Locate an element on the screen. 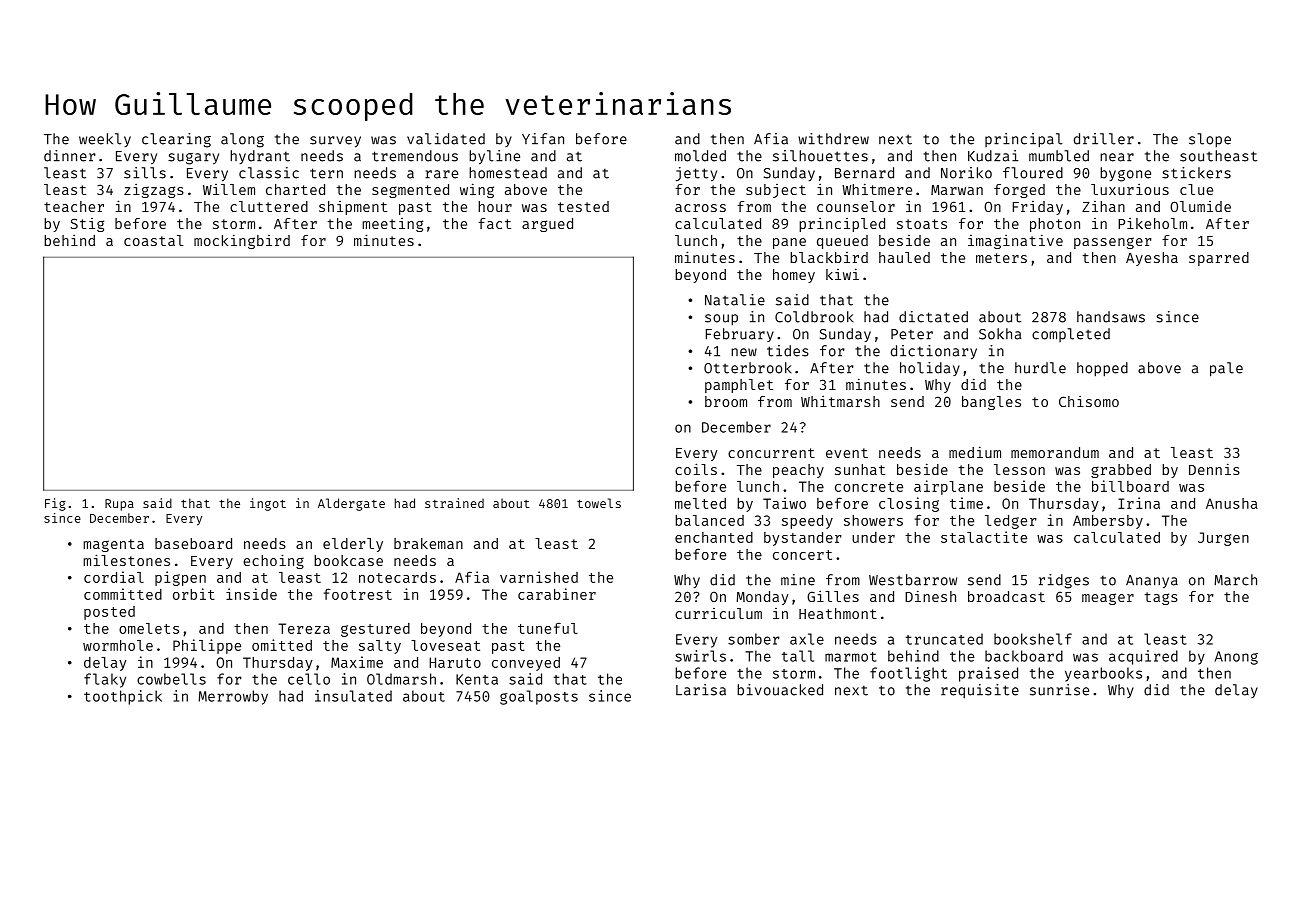 This screenshot has height=924, width=1308. withdrew is located at coordinates (833, 139).
